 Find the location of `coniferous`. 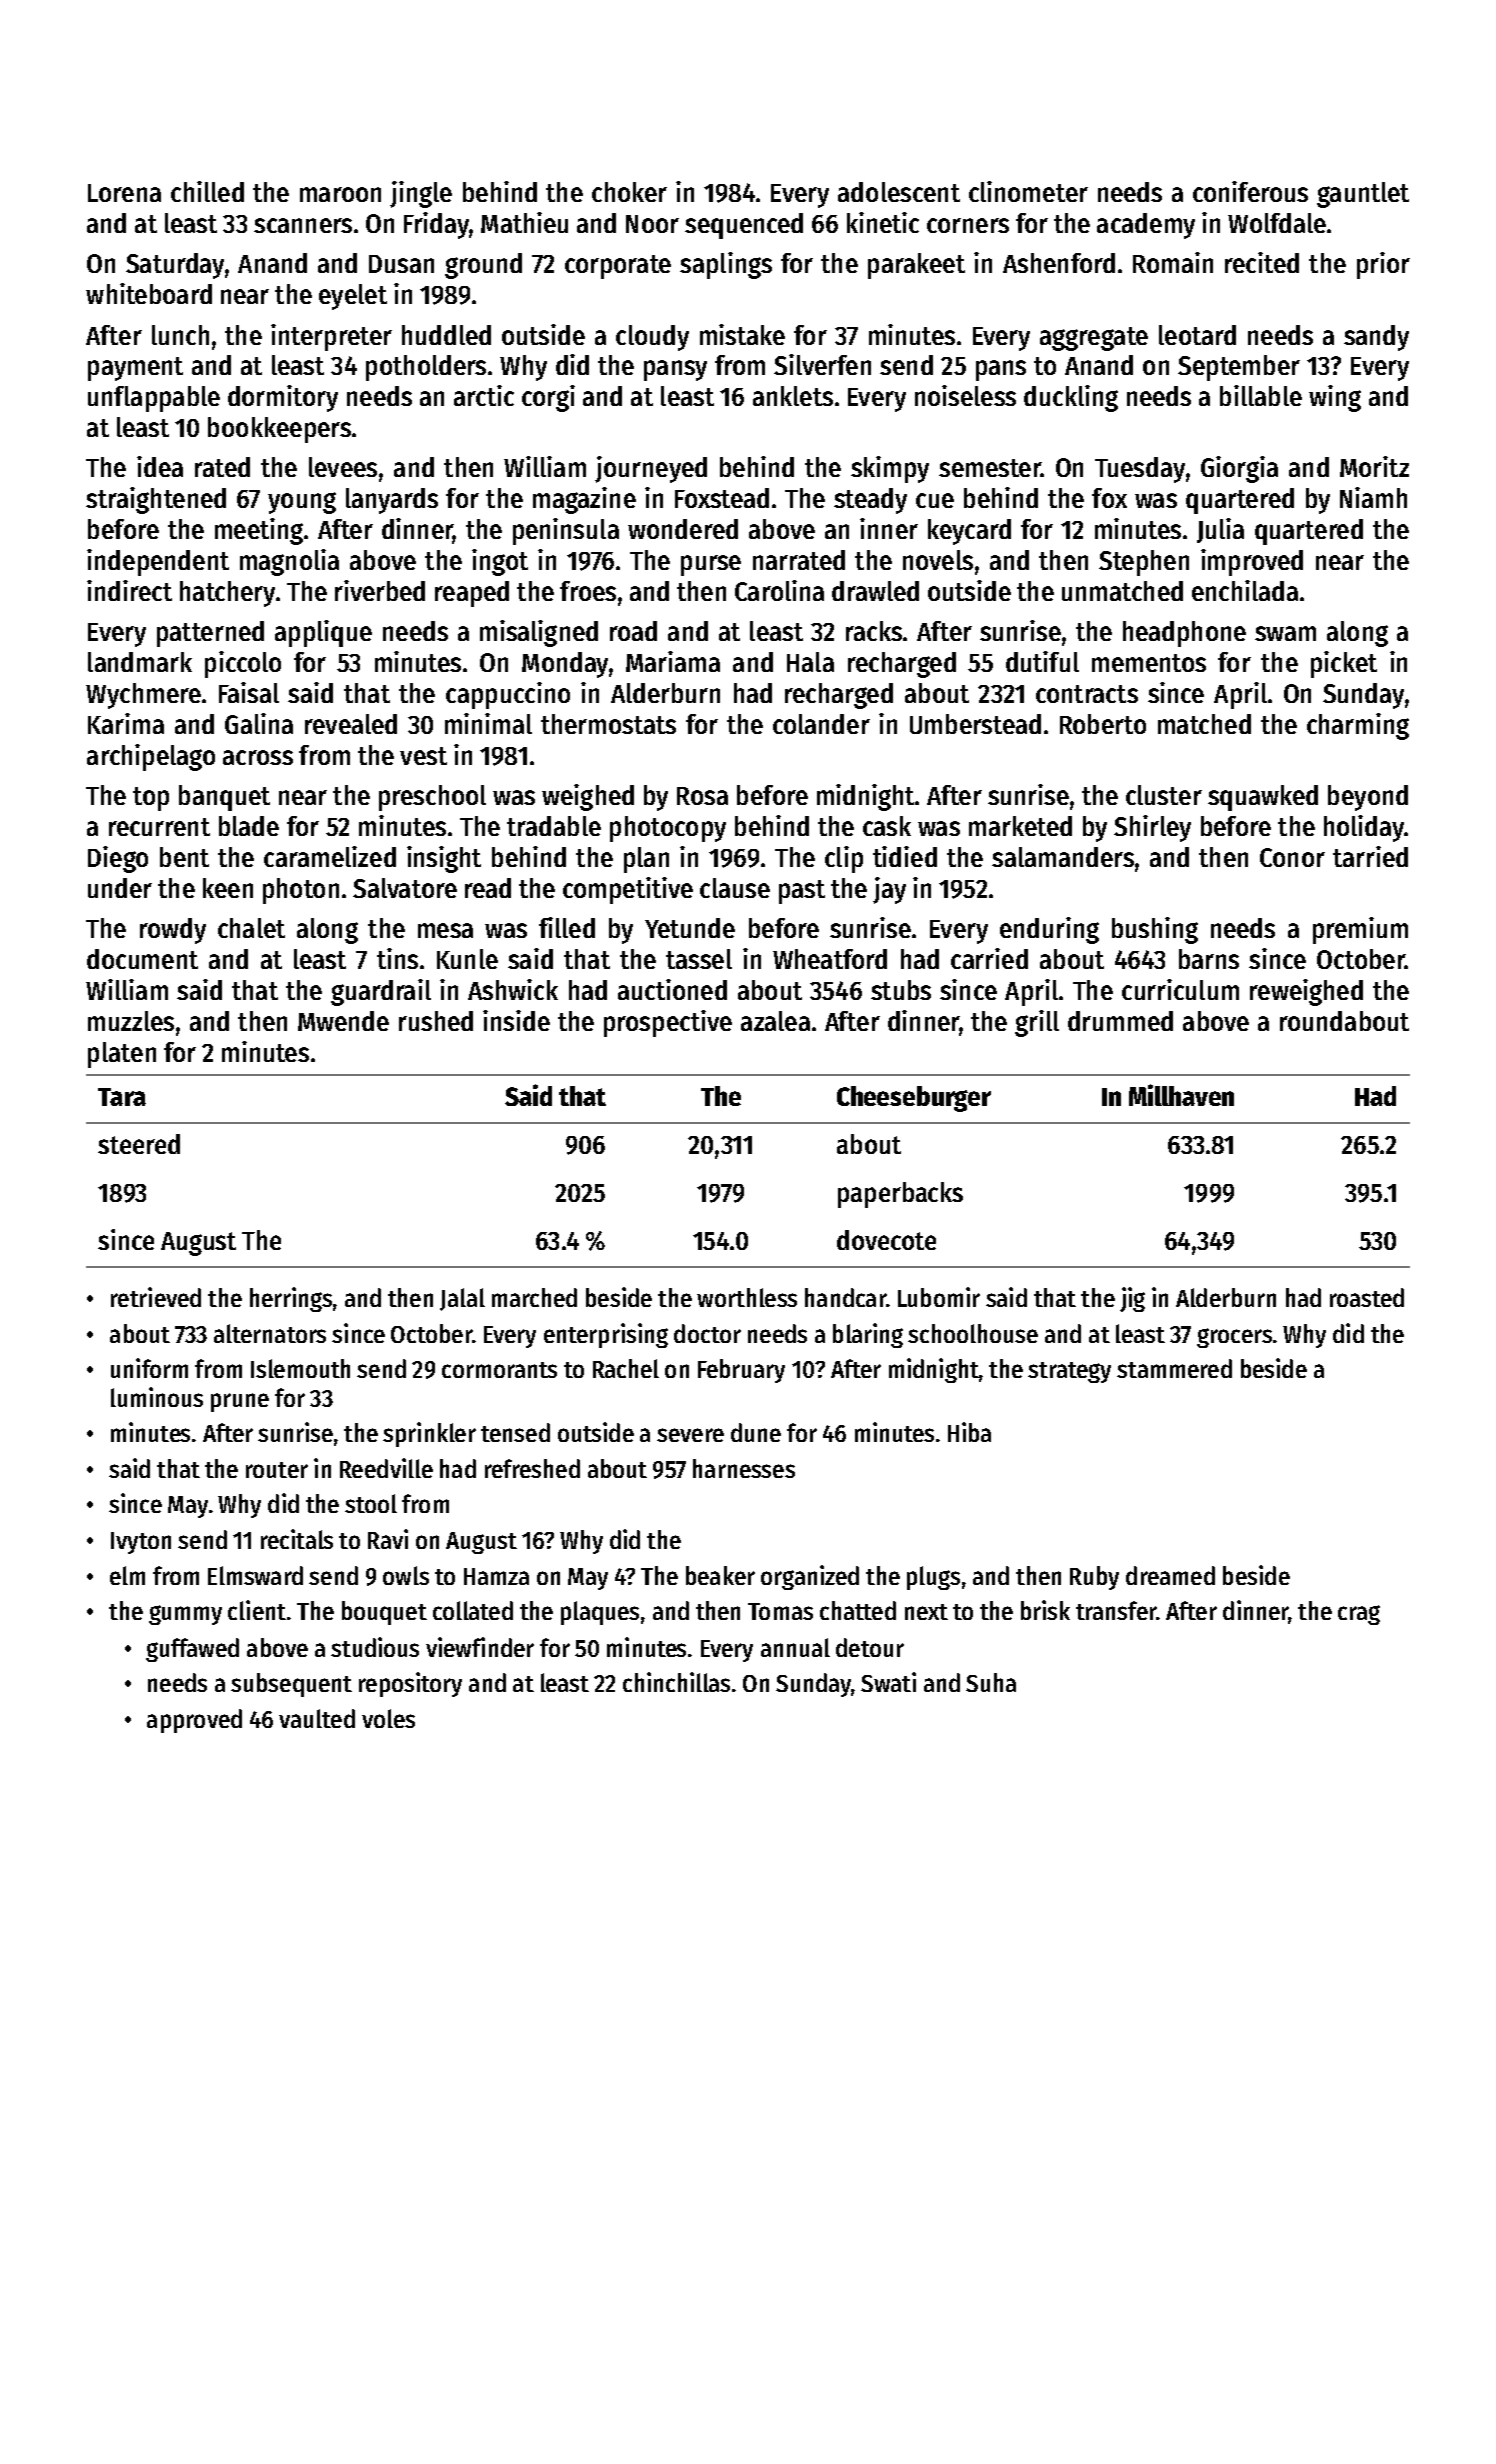

coniferous is located at coordinates (1250, 191).
